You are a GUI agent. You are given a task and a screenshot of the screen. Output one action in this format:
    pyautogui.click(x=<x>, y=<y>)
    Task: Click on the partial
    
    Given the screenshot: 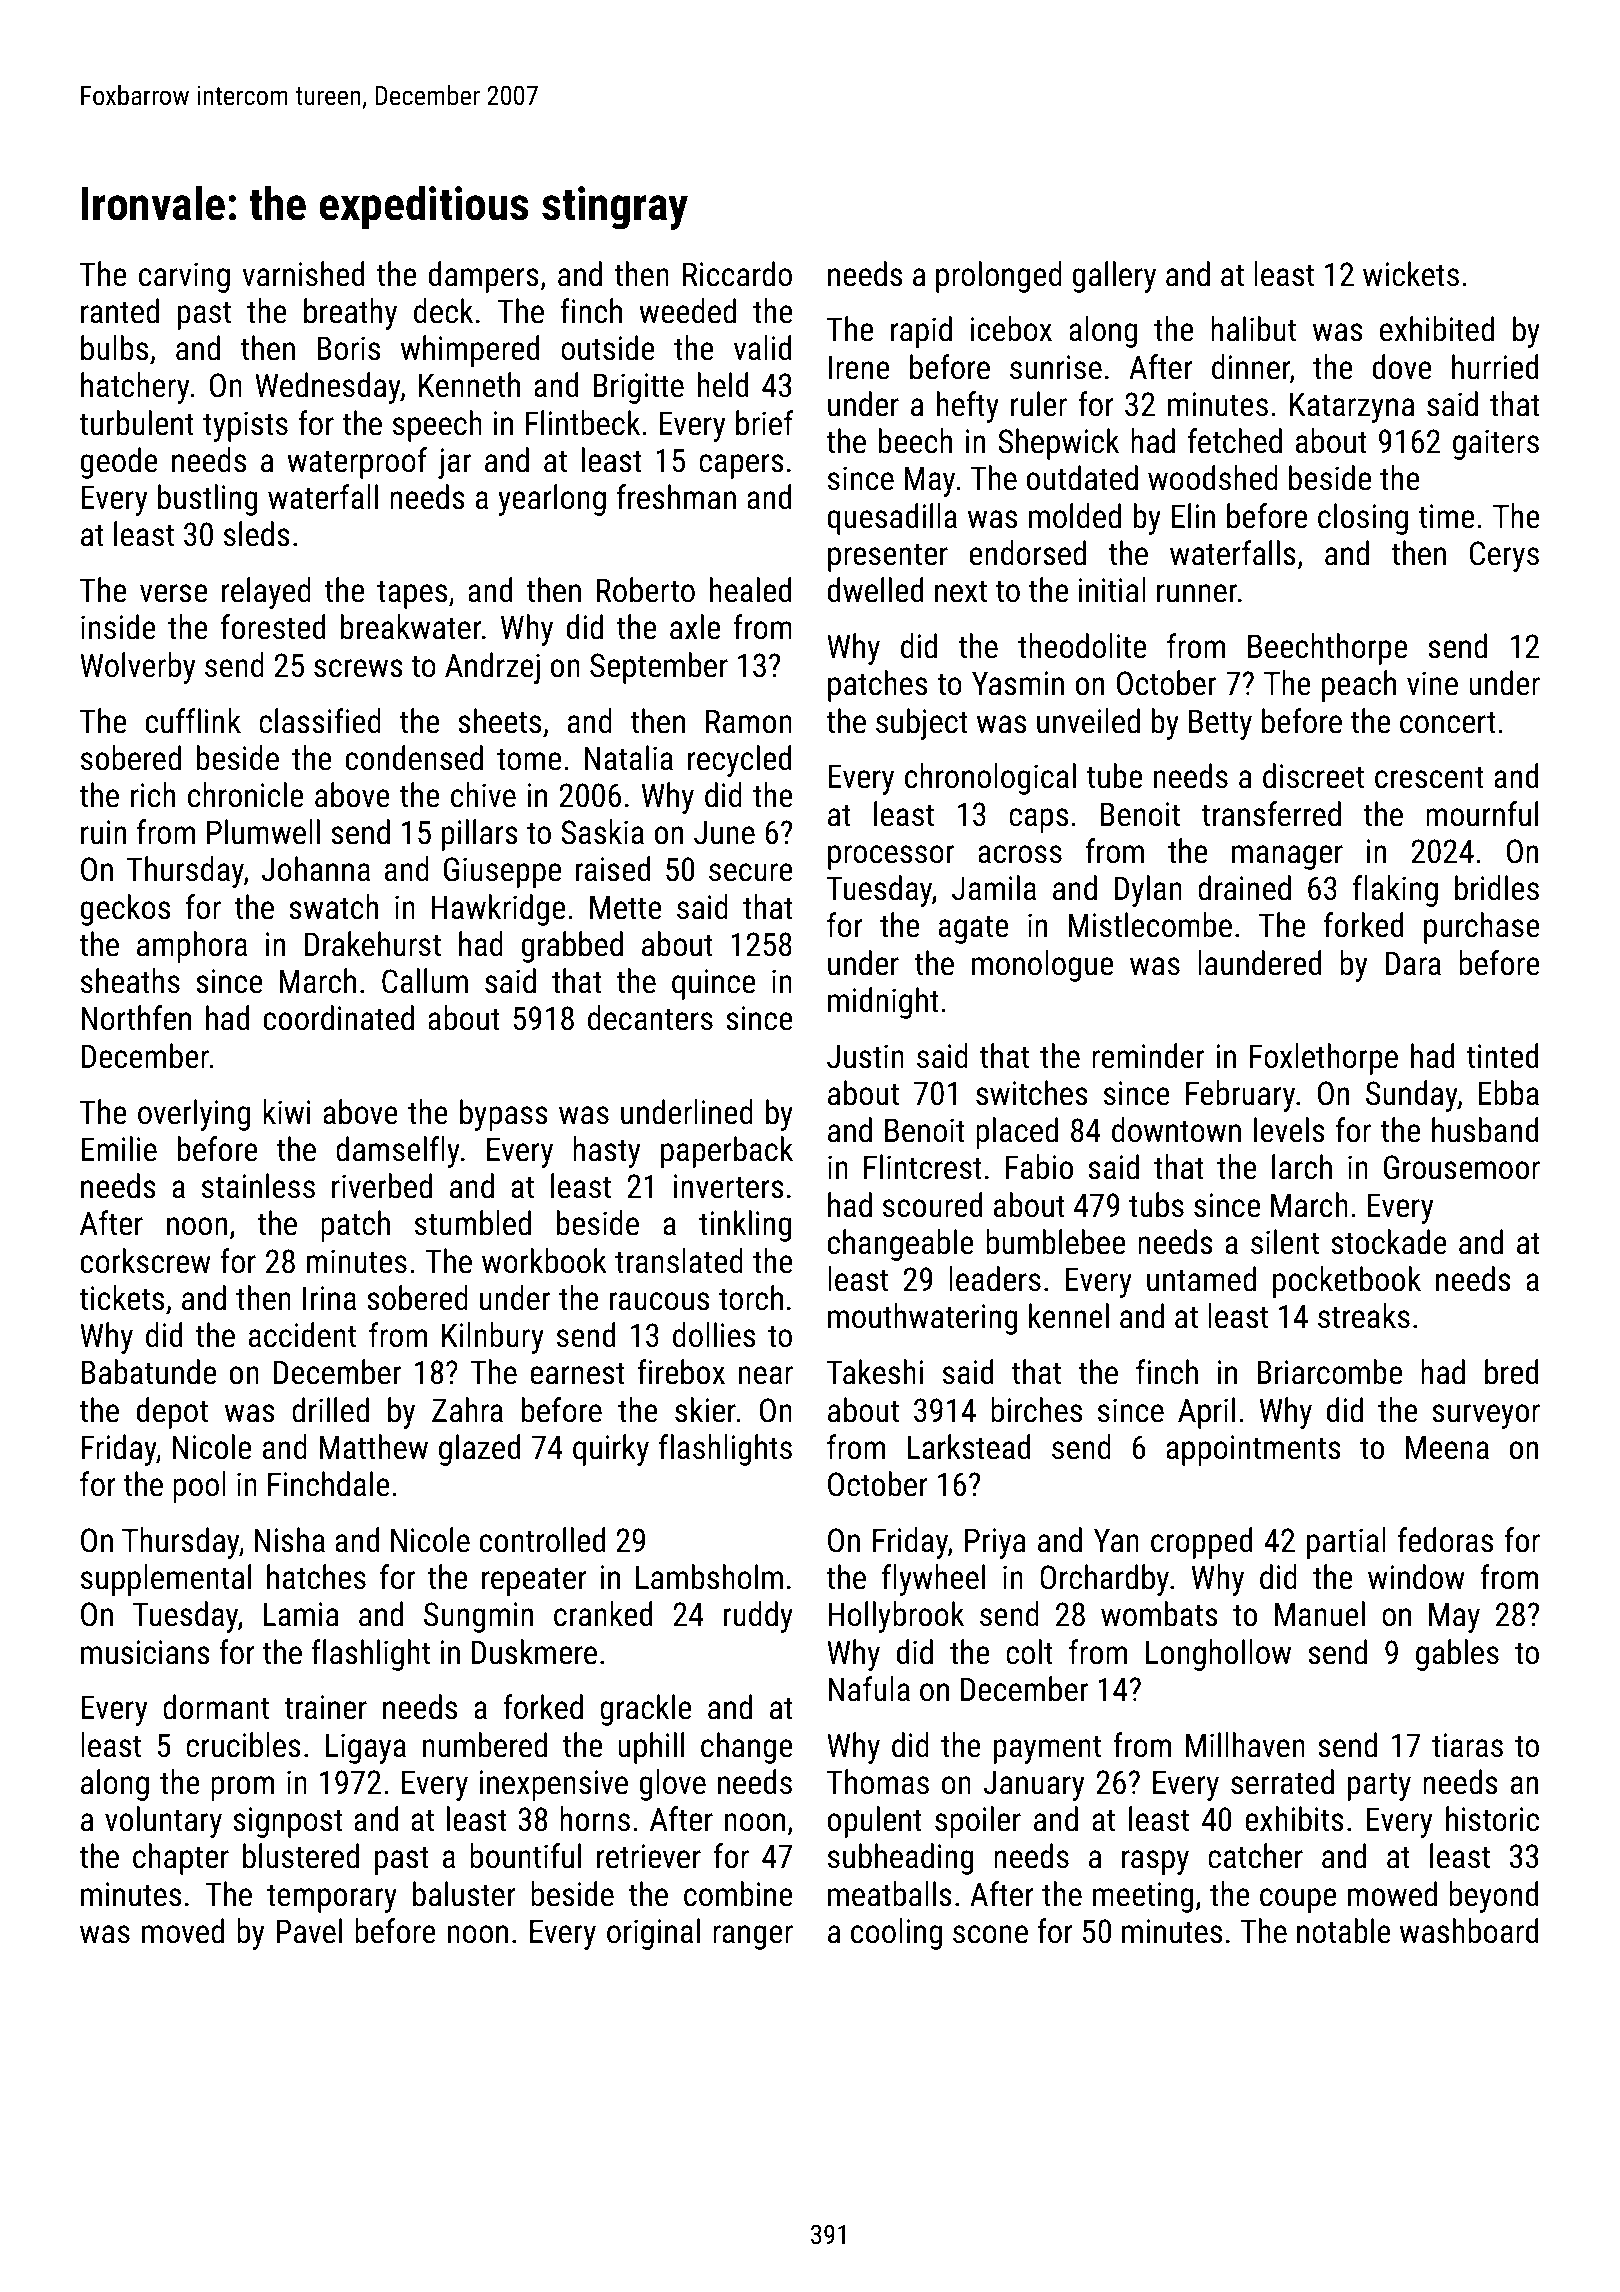 What is the action you would take?
    pyautogui.click(x=1346, y=1543)
